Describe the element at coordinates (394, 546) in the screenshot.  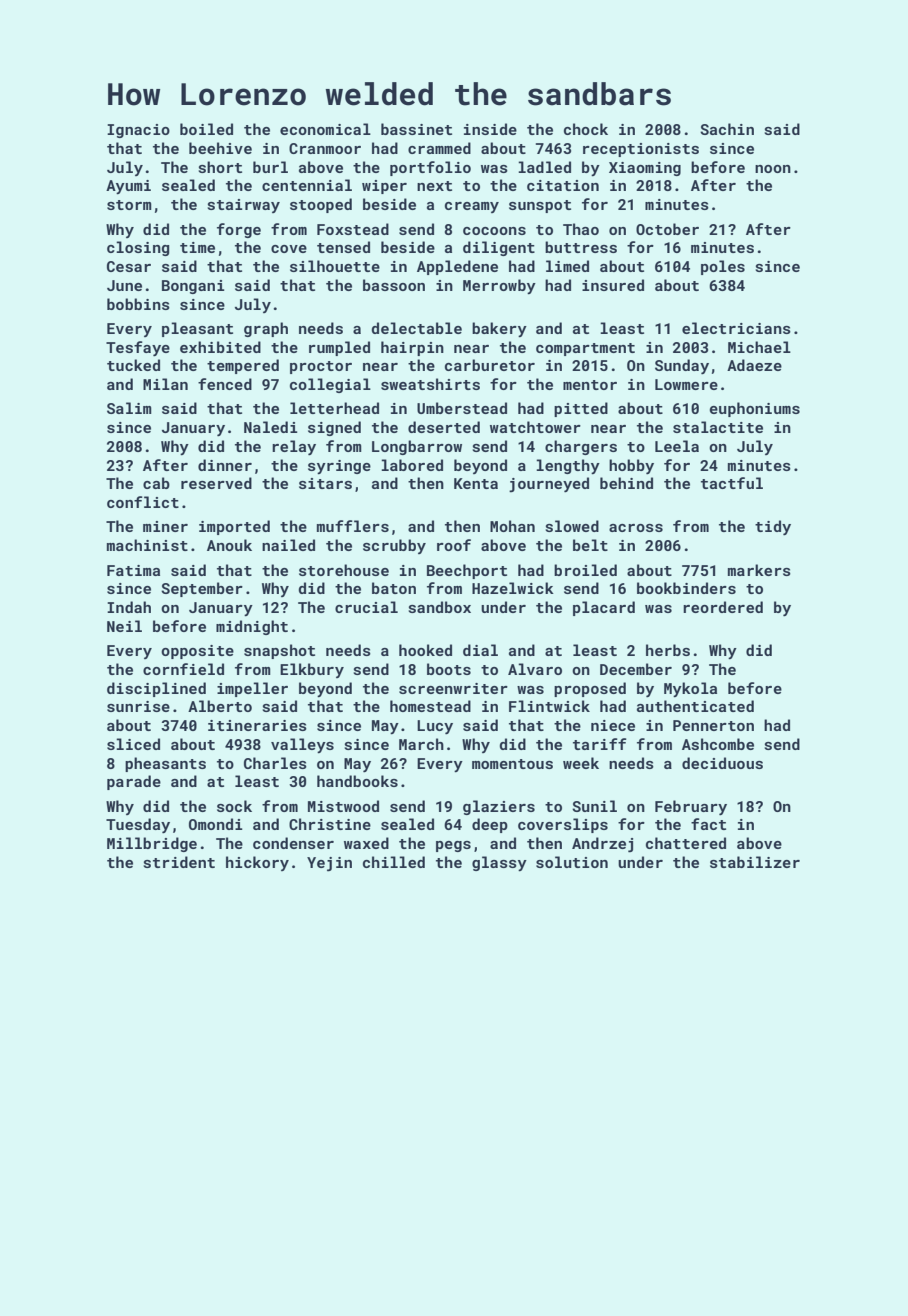
I see `scrubby` at that location.
